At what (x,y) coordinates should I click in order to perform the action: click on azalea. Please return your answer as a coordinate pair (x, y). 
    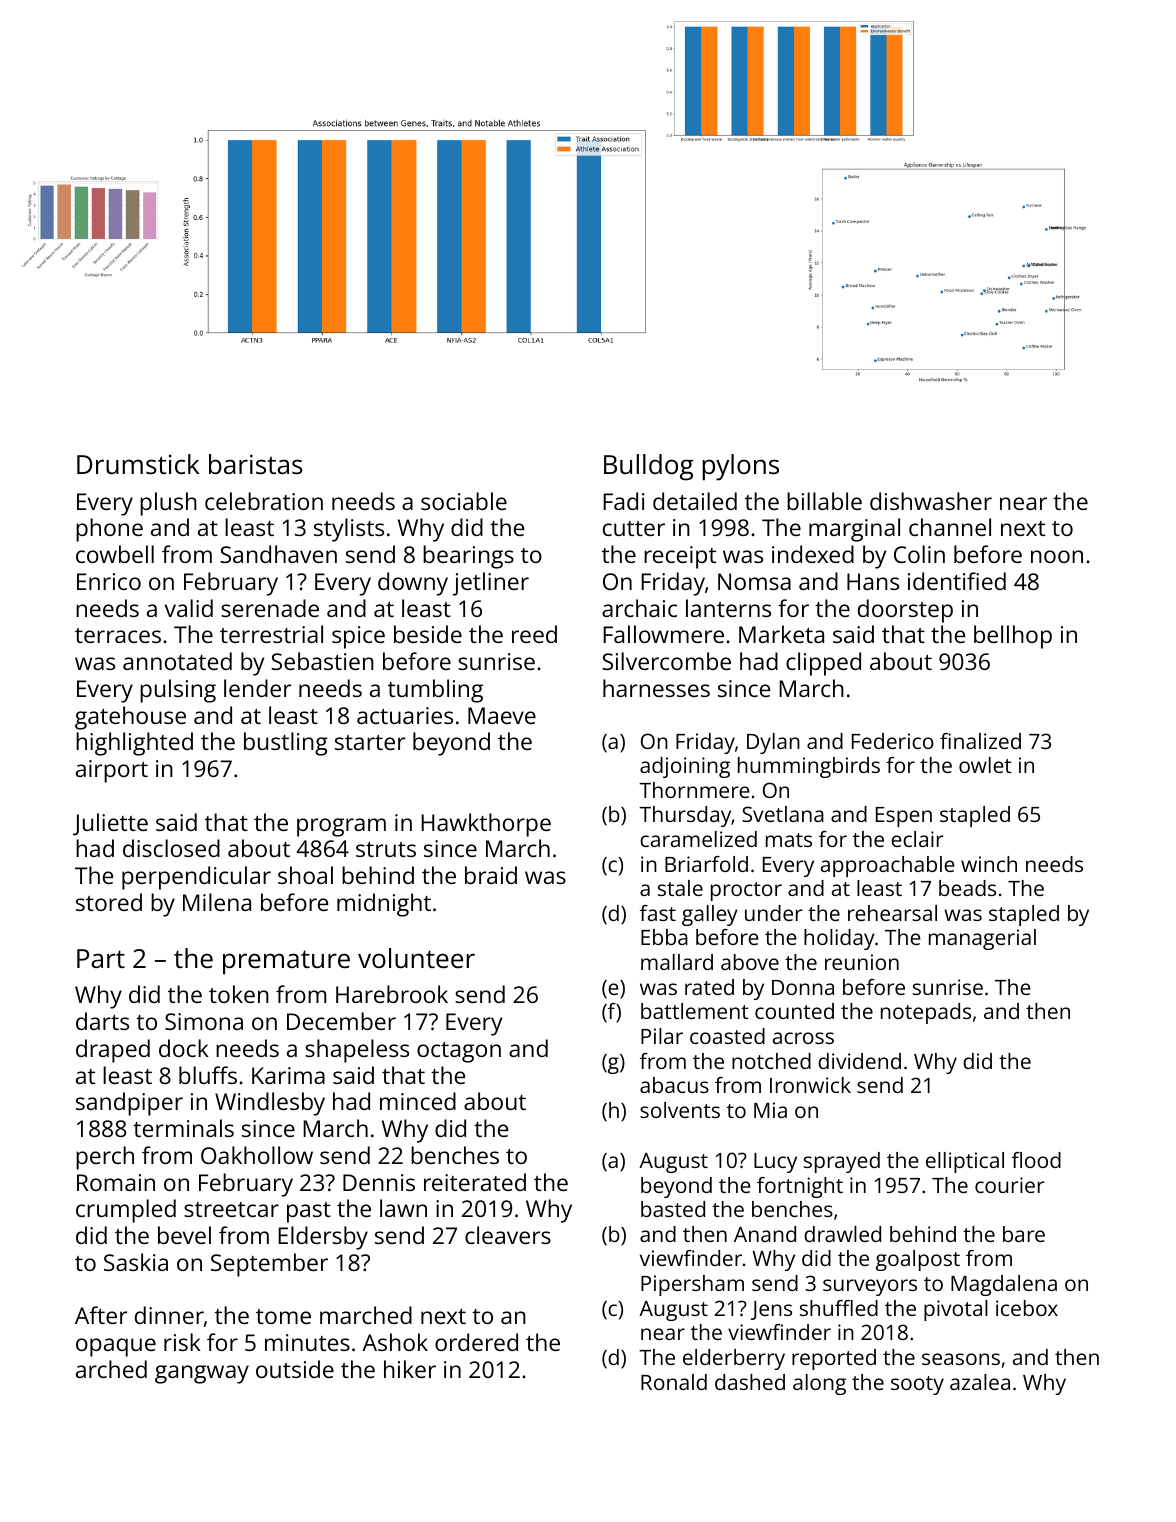
    Looking at the image, I should click on (980, 1382).
